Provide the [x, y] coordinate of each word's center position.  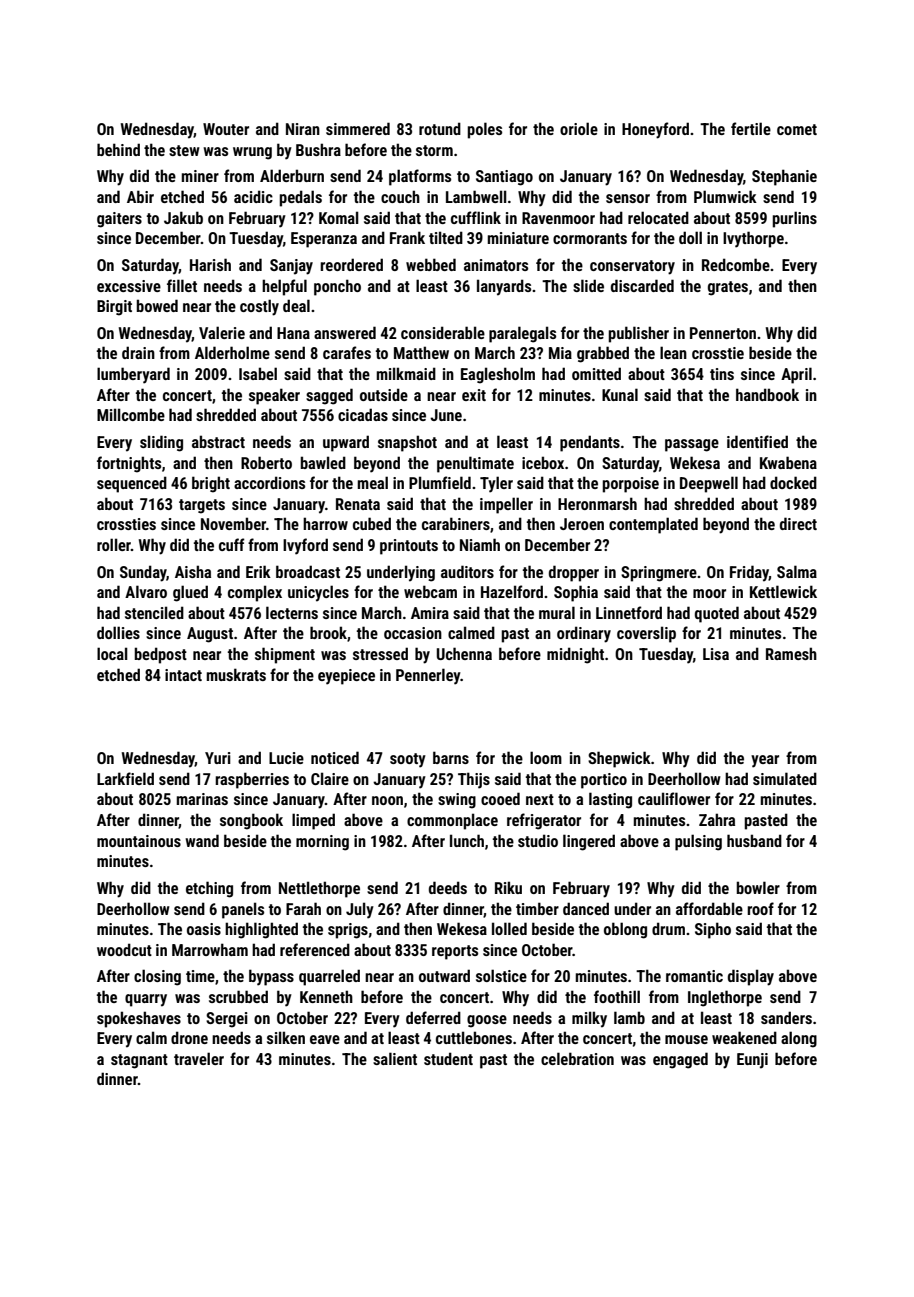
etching [209, 889]
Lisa [716, 654]
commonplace [452, 821]
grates [728, 288]
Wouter [226, 129]
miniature [518, 238]
